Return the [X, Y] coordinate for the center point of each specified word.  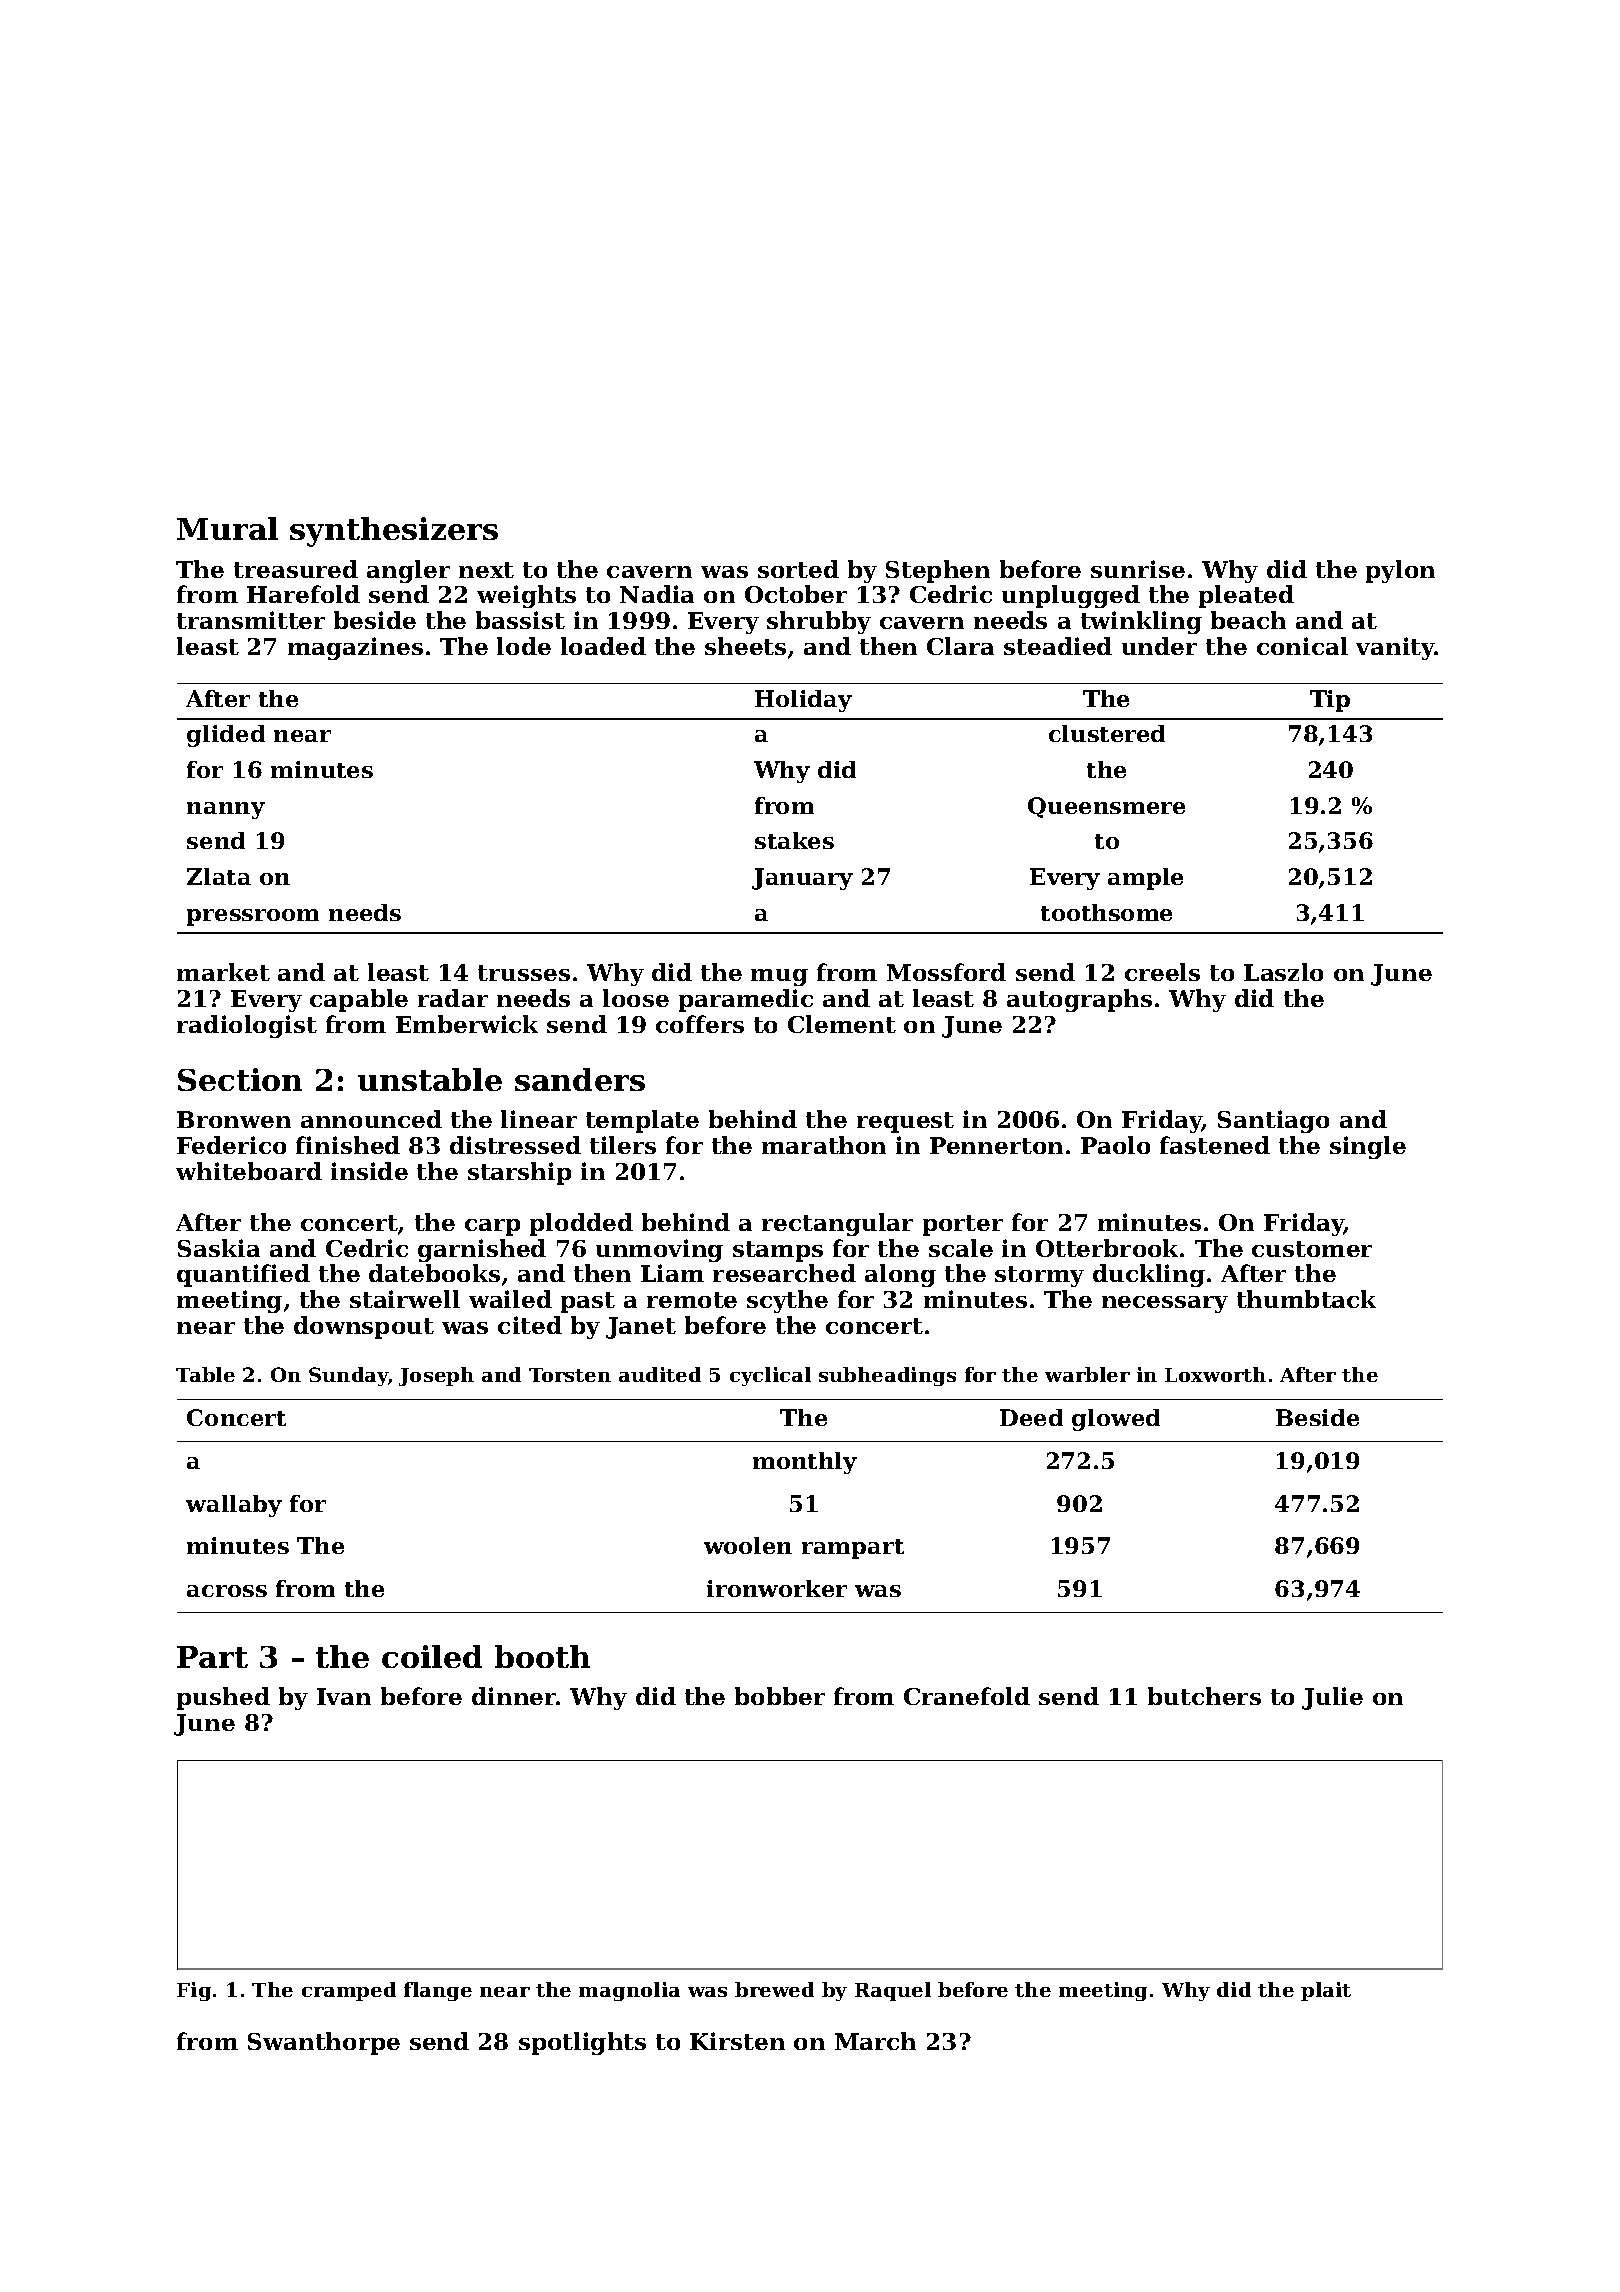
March [875, 2041]
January [802, 879]
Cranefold [967, 1696]
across [227, 1591]
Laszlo [1283, 972]
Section [240, 1079]
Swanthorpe [324, 2043]
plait [1326, 1991]
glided [226, 736]
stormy [1039, 1276]
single [1368, 1147]
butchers [1204, 1696]
